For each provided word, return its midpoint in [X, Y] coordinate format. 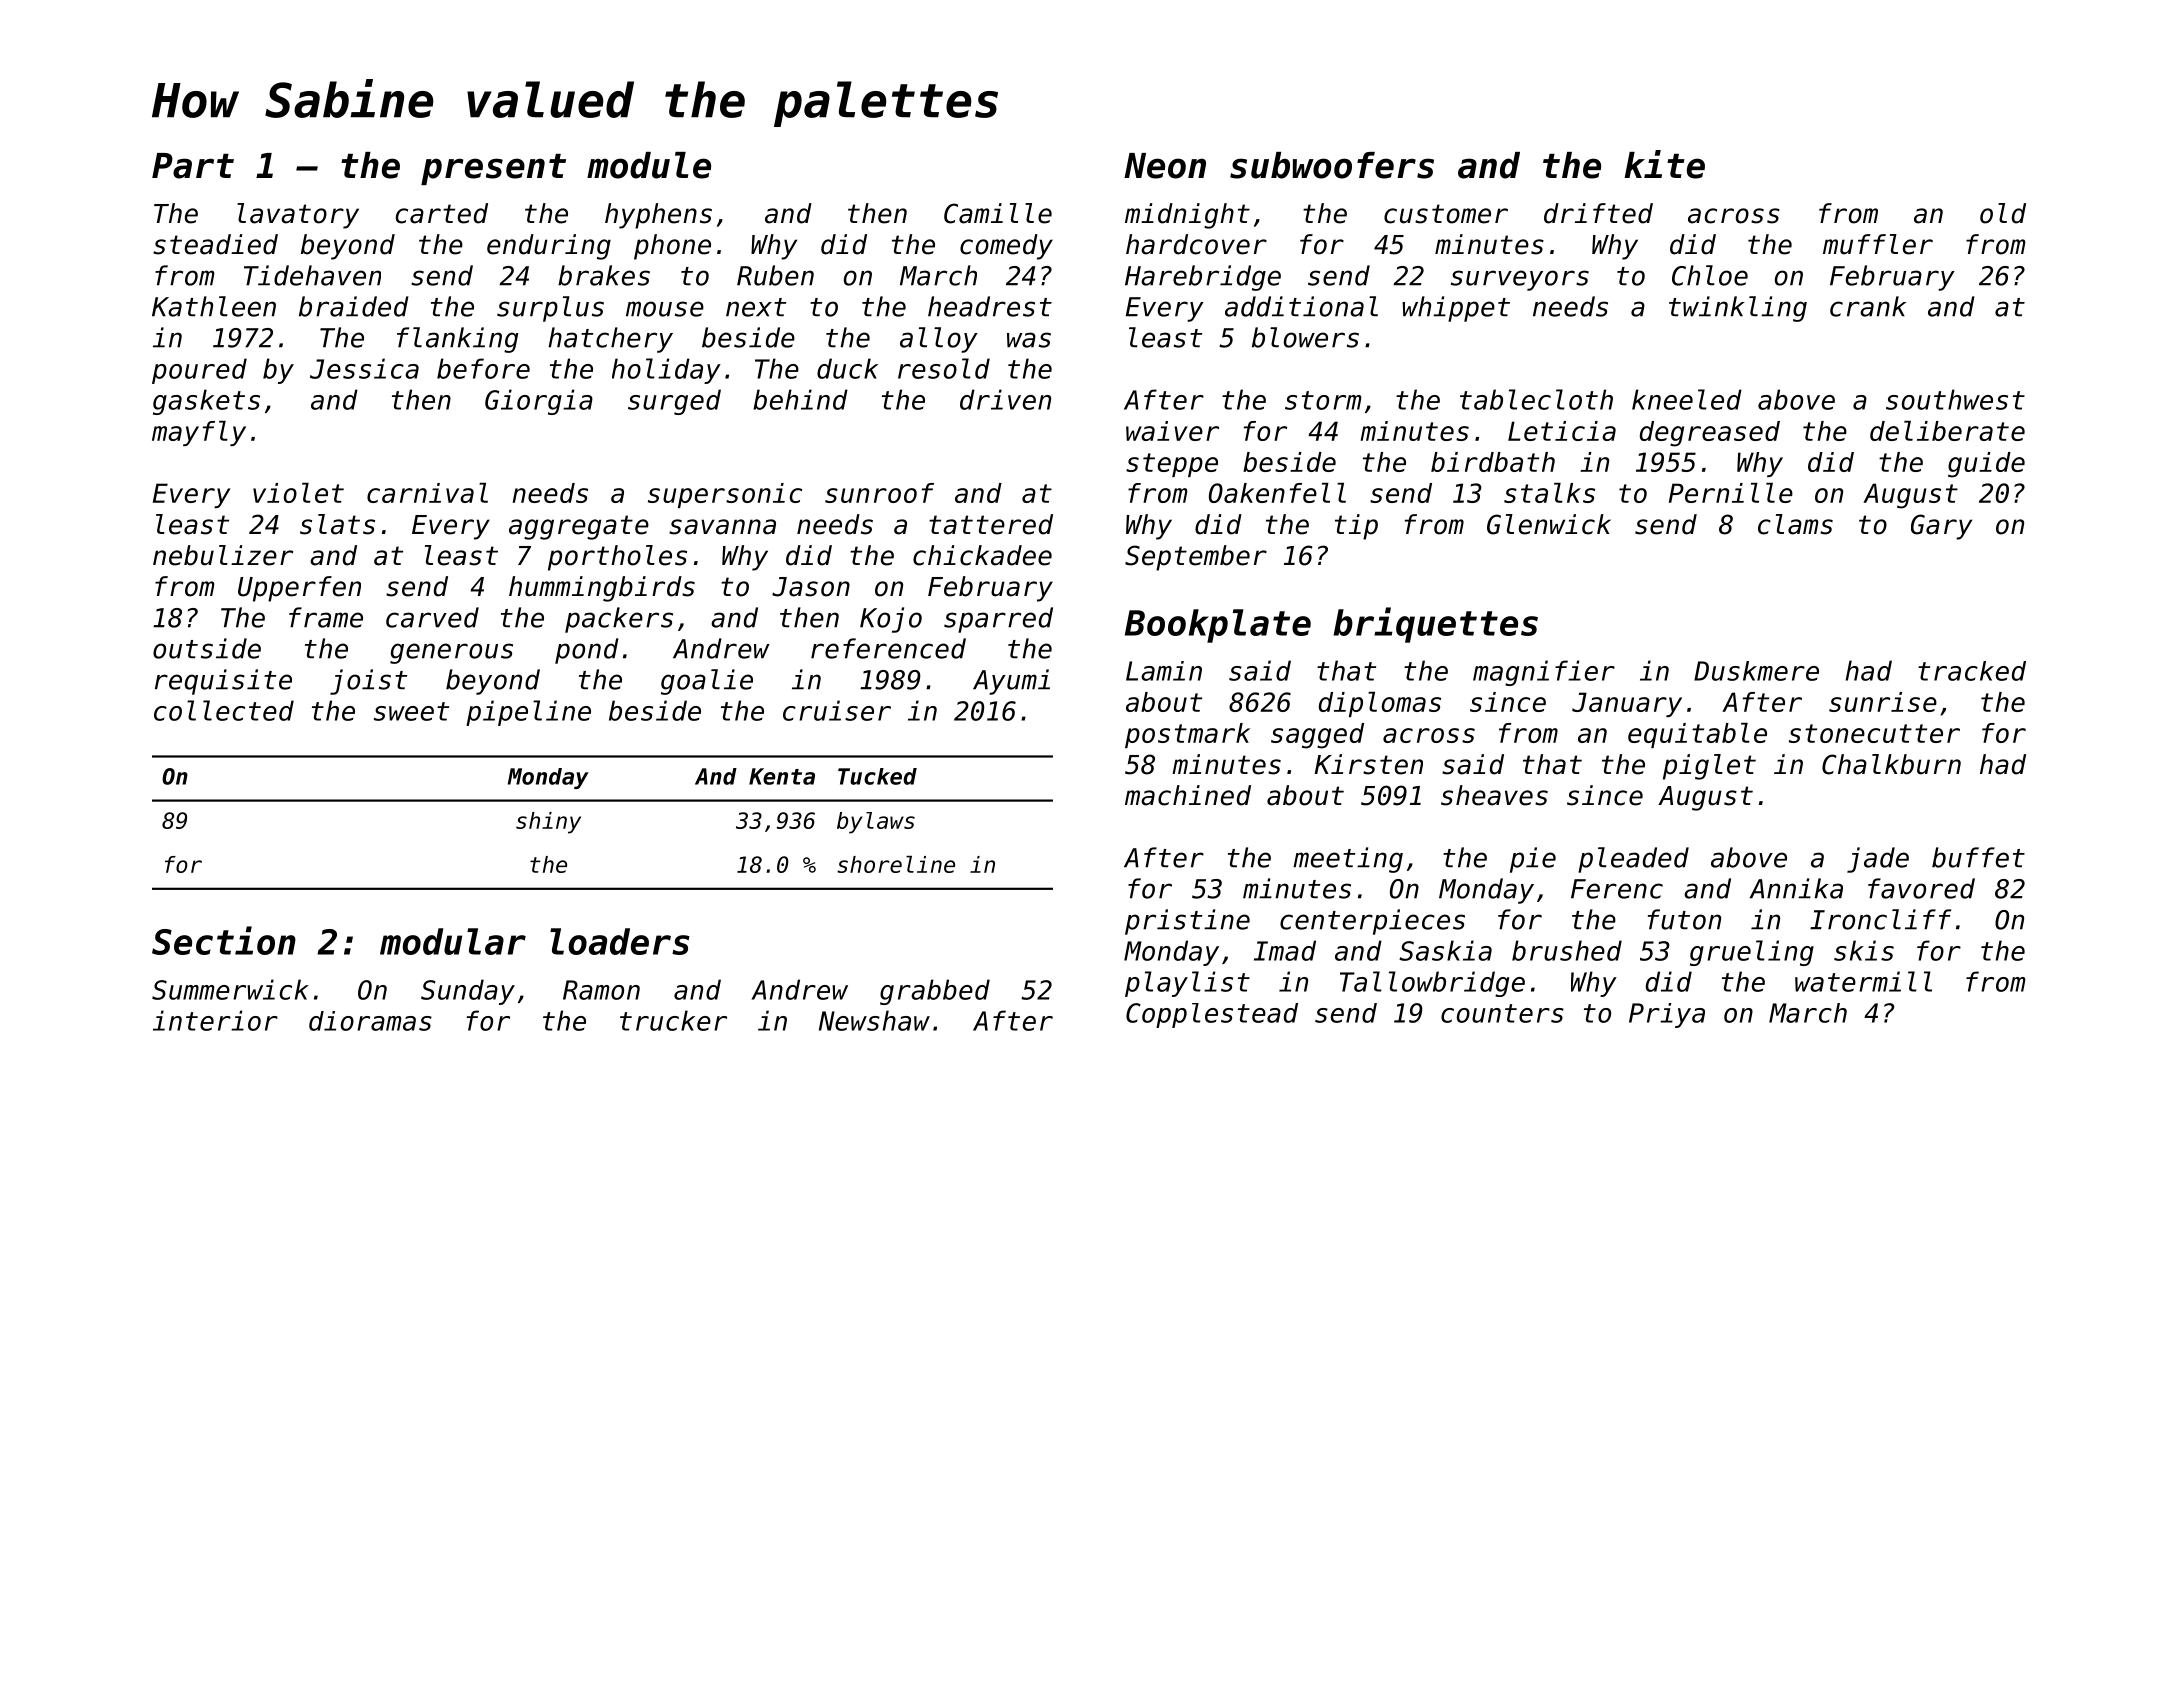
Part [193, 166]
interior [215, 1020]
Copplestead [1212, 1015]
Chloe [1710, 275]
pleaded [1633, 860]
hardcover [1196, 244]
